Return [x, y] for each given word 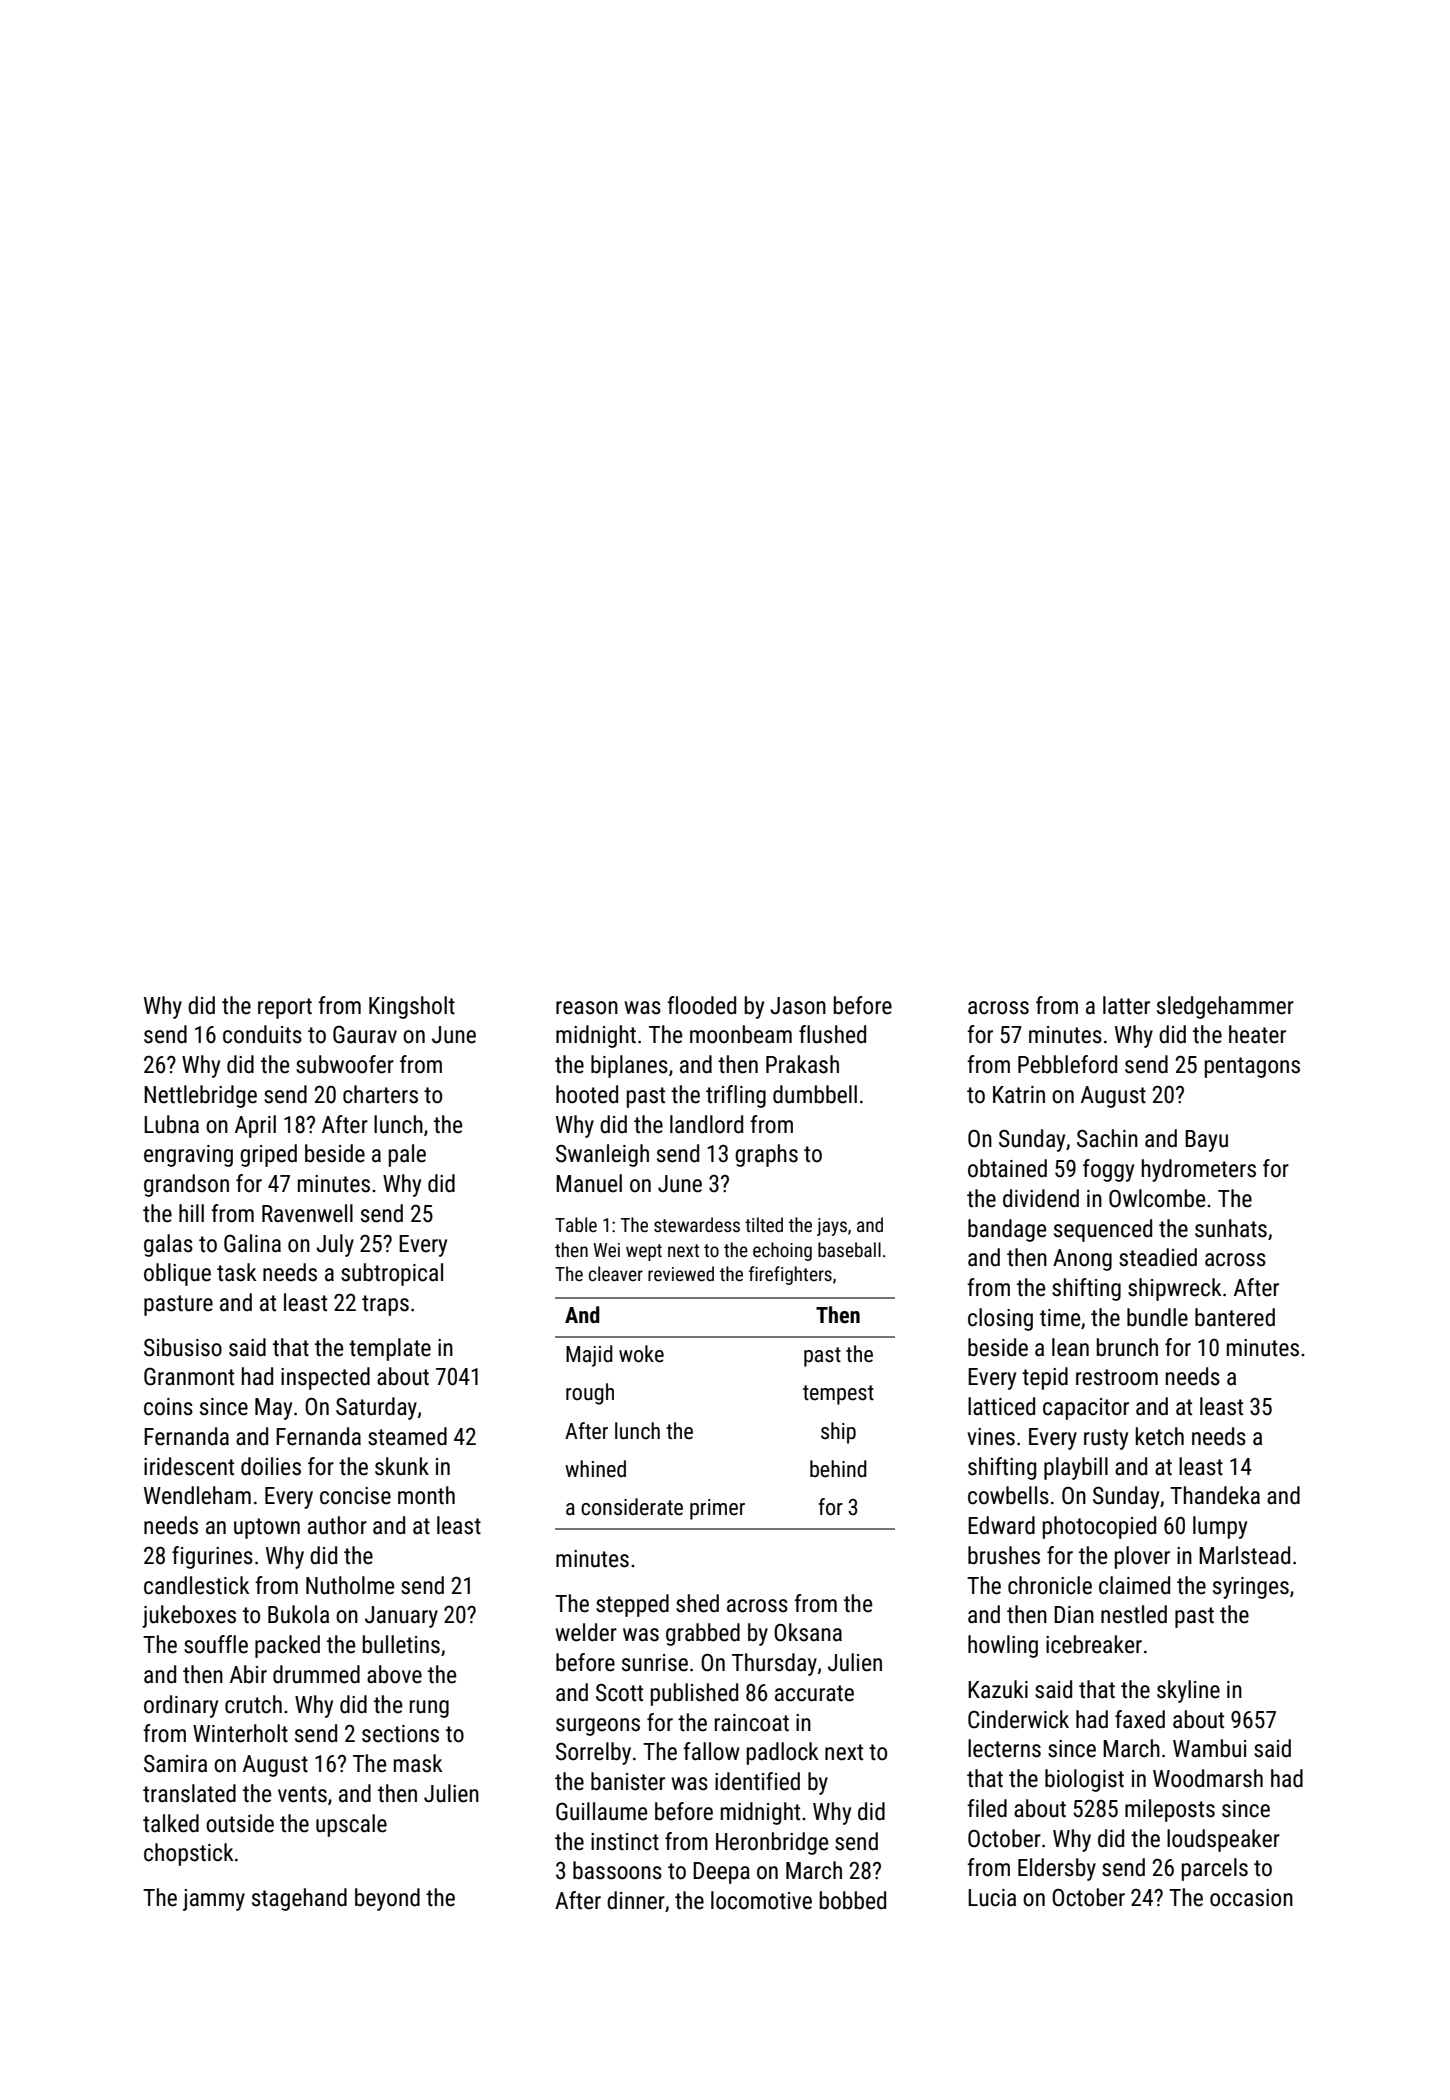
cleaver [616, 1273]
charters [380, 1094]
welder [586, 1632]
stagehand [299, 1899]
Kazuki [998, 1689]
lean [1070, 1347]
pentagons [1252, 1067]
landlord [706, 1124]
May [273, 1409]
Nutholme [350, 1585]
